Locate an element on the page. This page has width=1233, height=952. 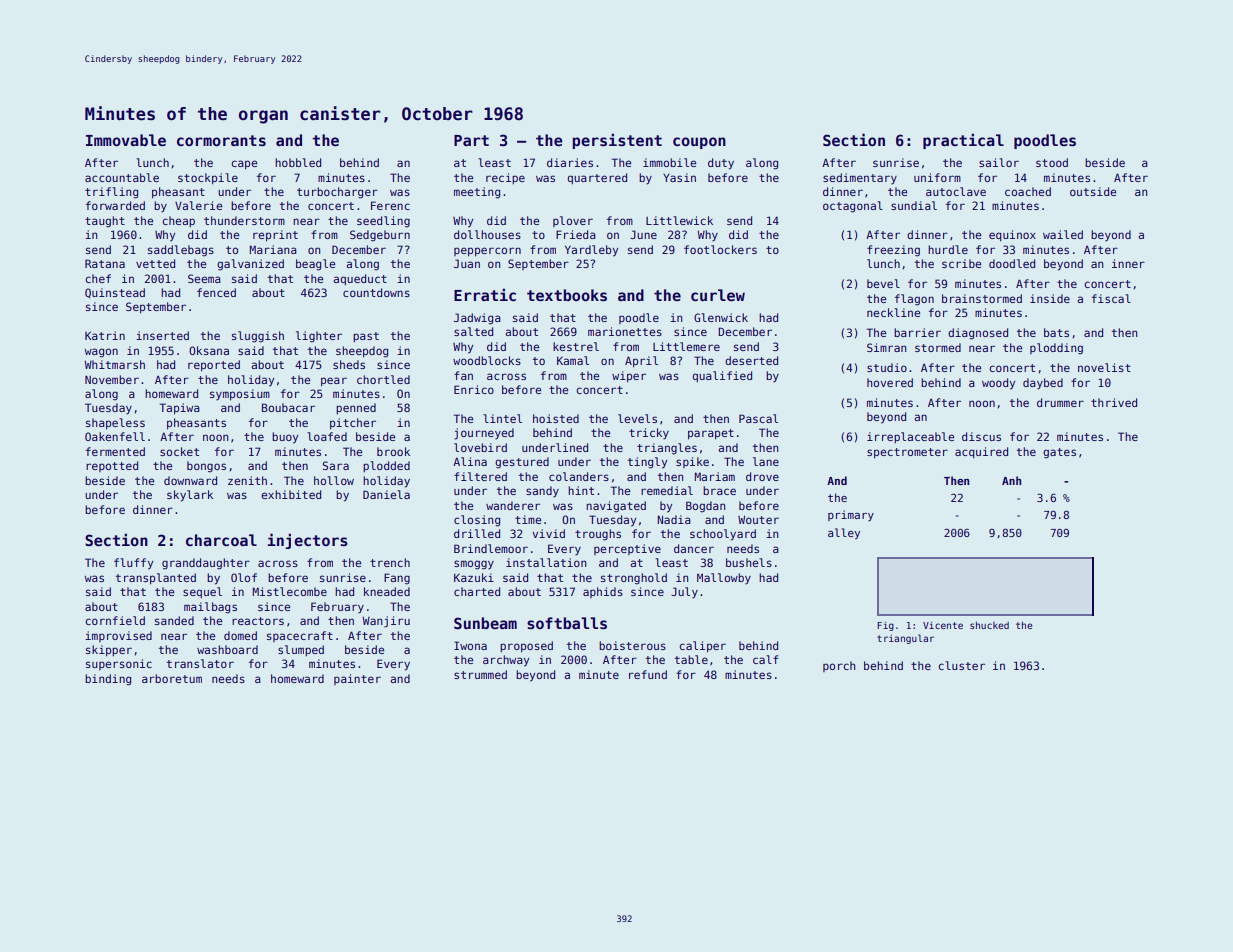
November is located at coordinates (112, 379).
